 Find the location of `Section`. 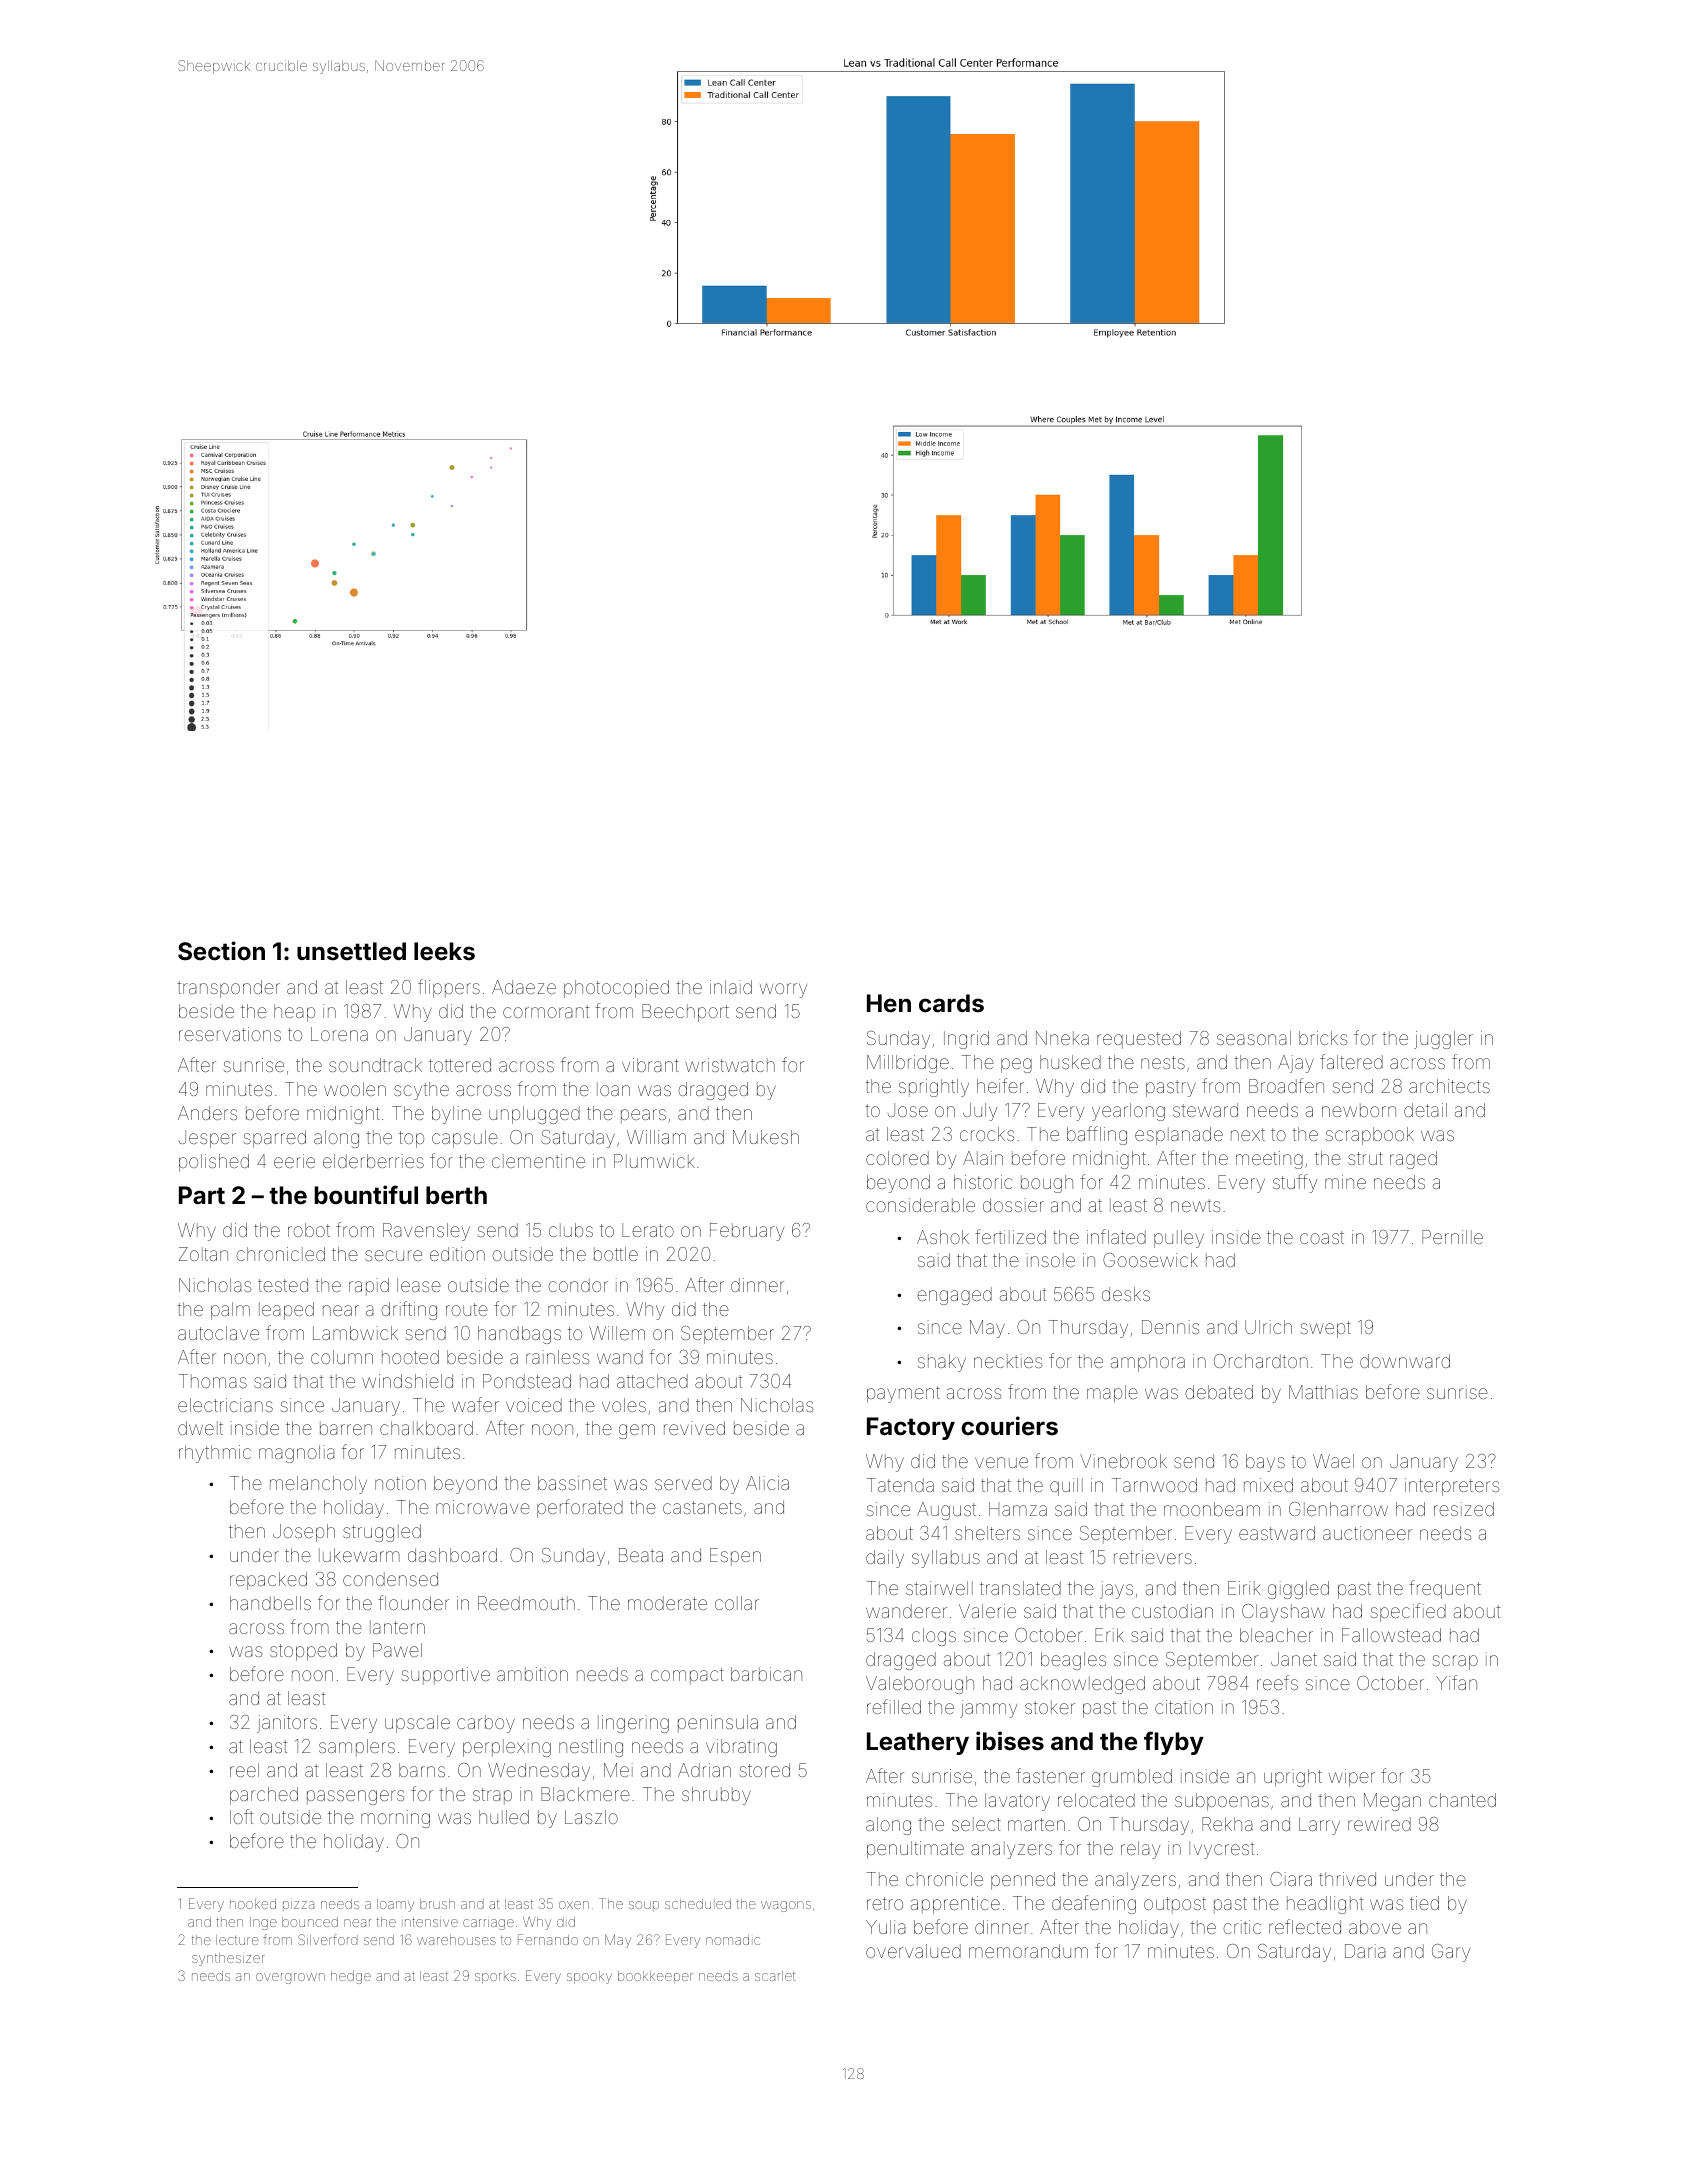

Section is located at coordinates (221, 951).
